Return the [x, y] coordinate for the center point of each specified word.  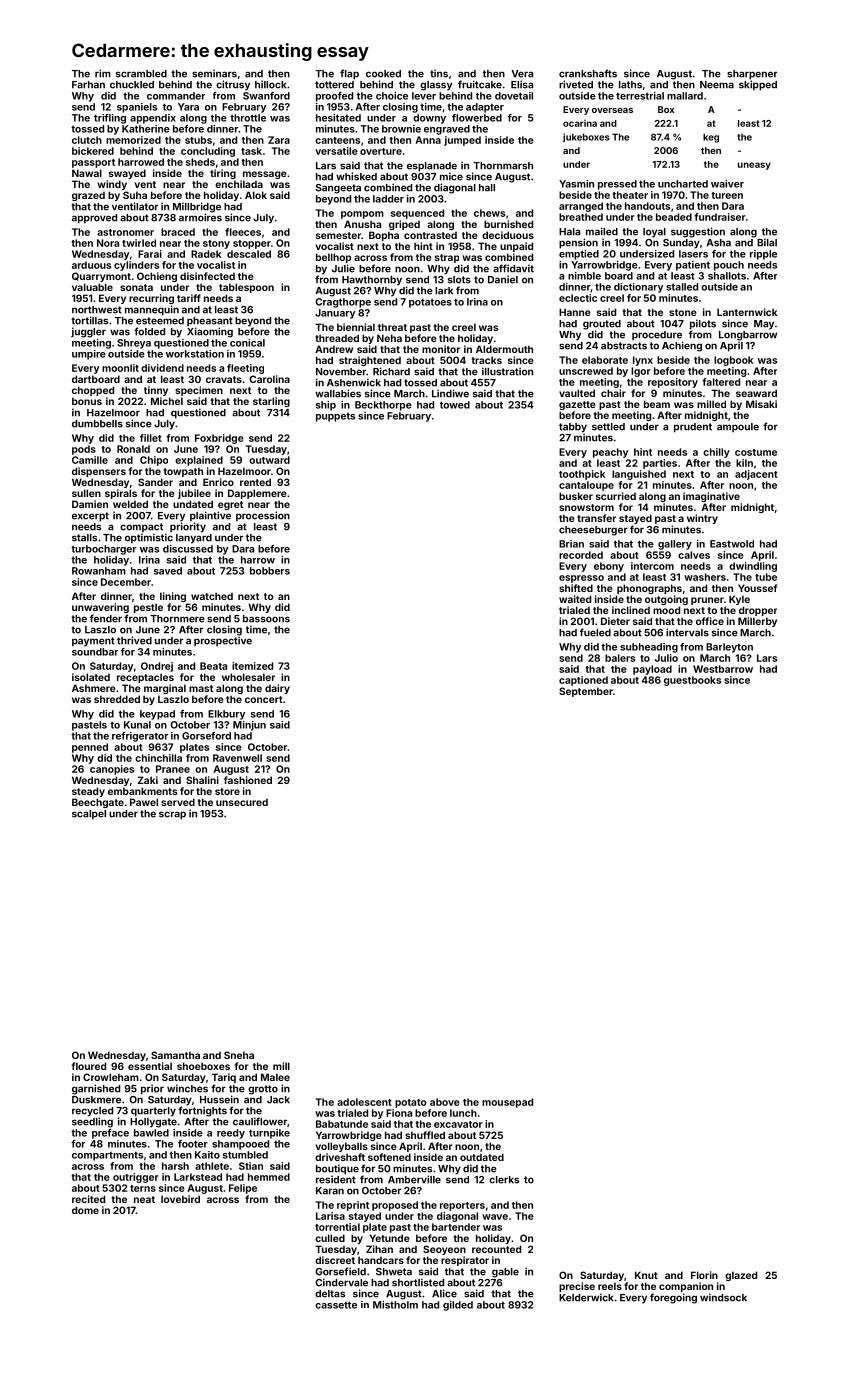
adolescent [364, 1102]
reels [610, 1286]
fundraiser [720, 217]
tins [439, 73]
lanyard [194, 539]
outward [269, 460]
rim [103, 73]
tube [766, 577]
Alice [444, 1293]
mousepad [507, 1103]
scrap [172, 815]
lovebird [180, 1199]
